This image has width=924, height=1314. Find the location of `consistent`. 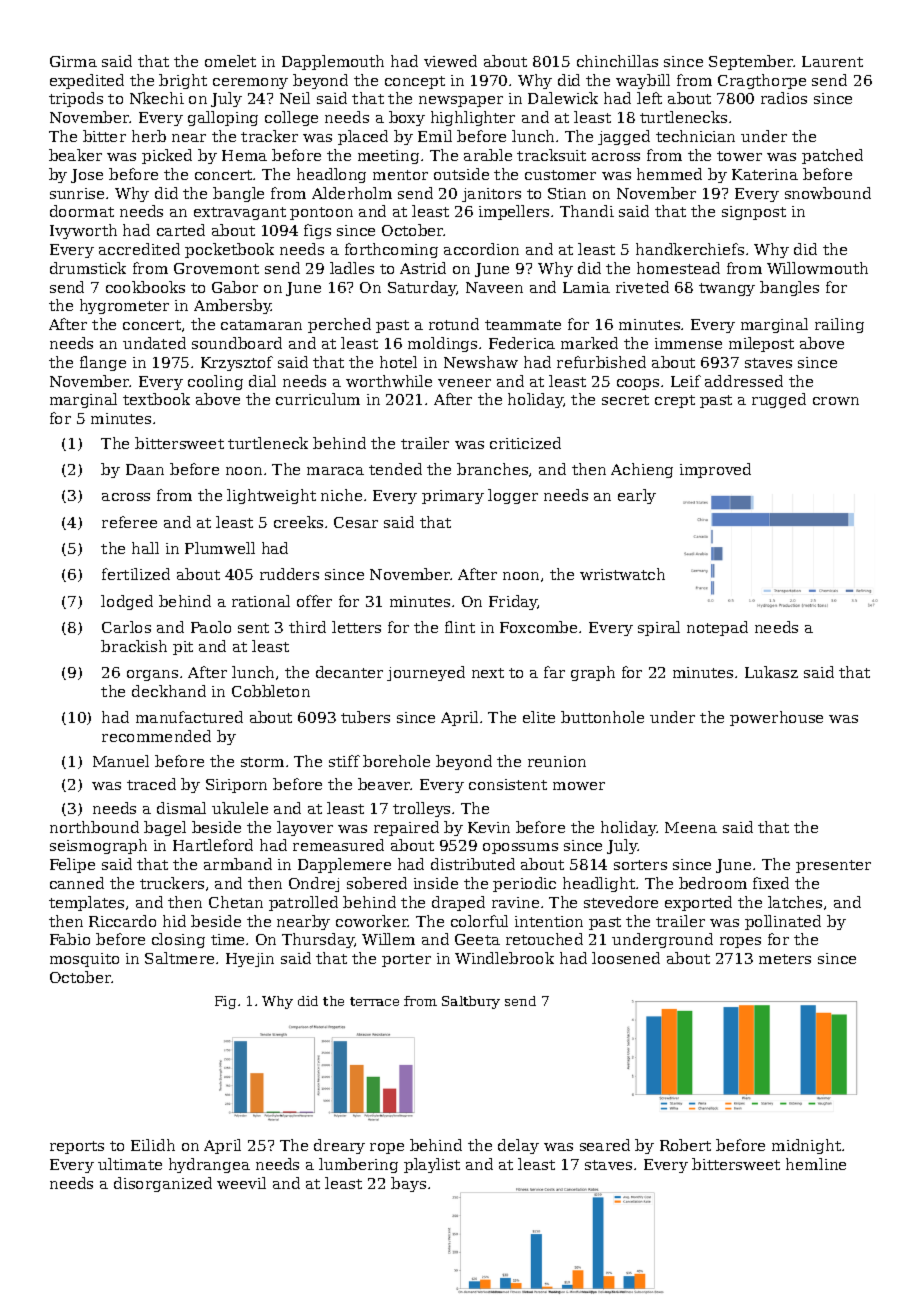

consistent is located at coordinates (508, 784).
